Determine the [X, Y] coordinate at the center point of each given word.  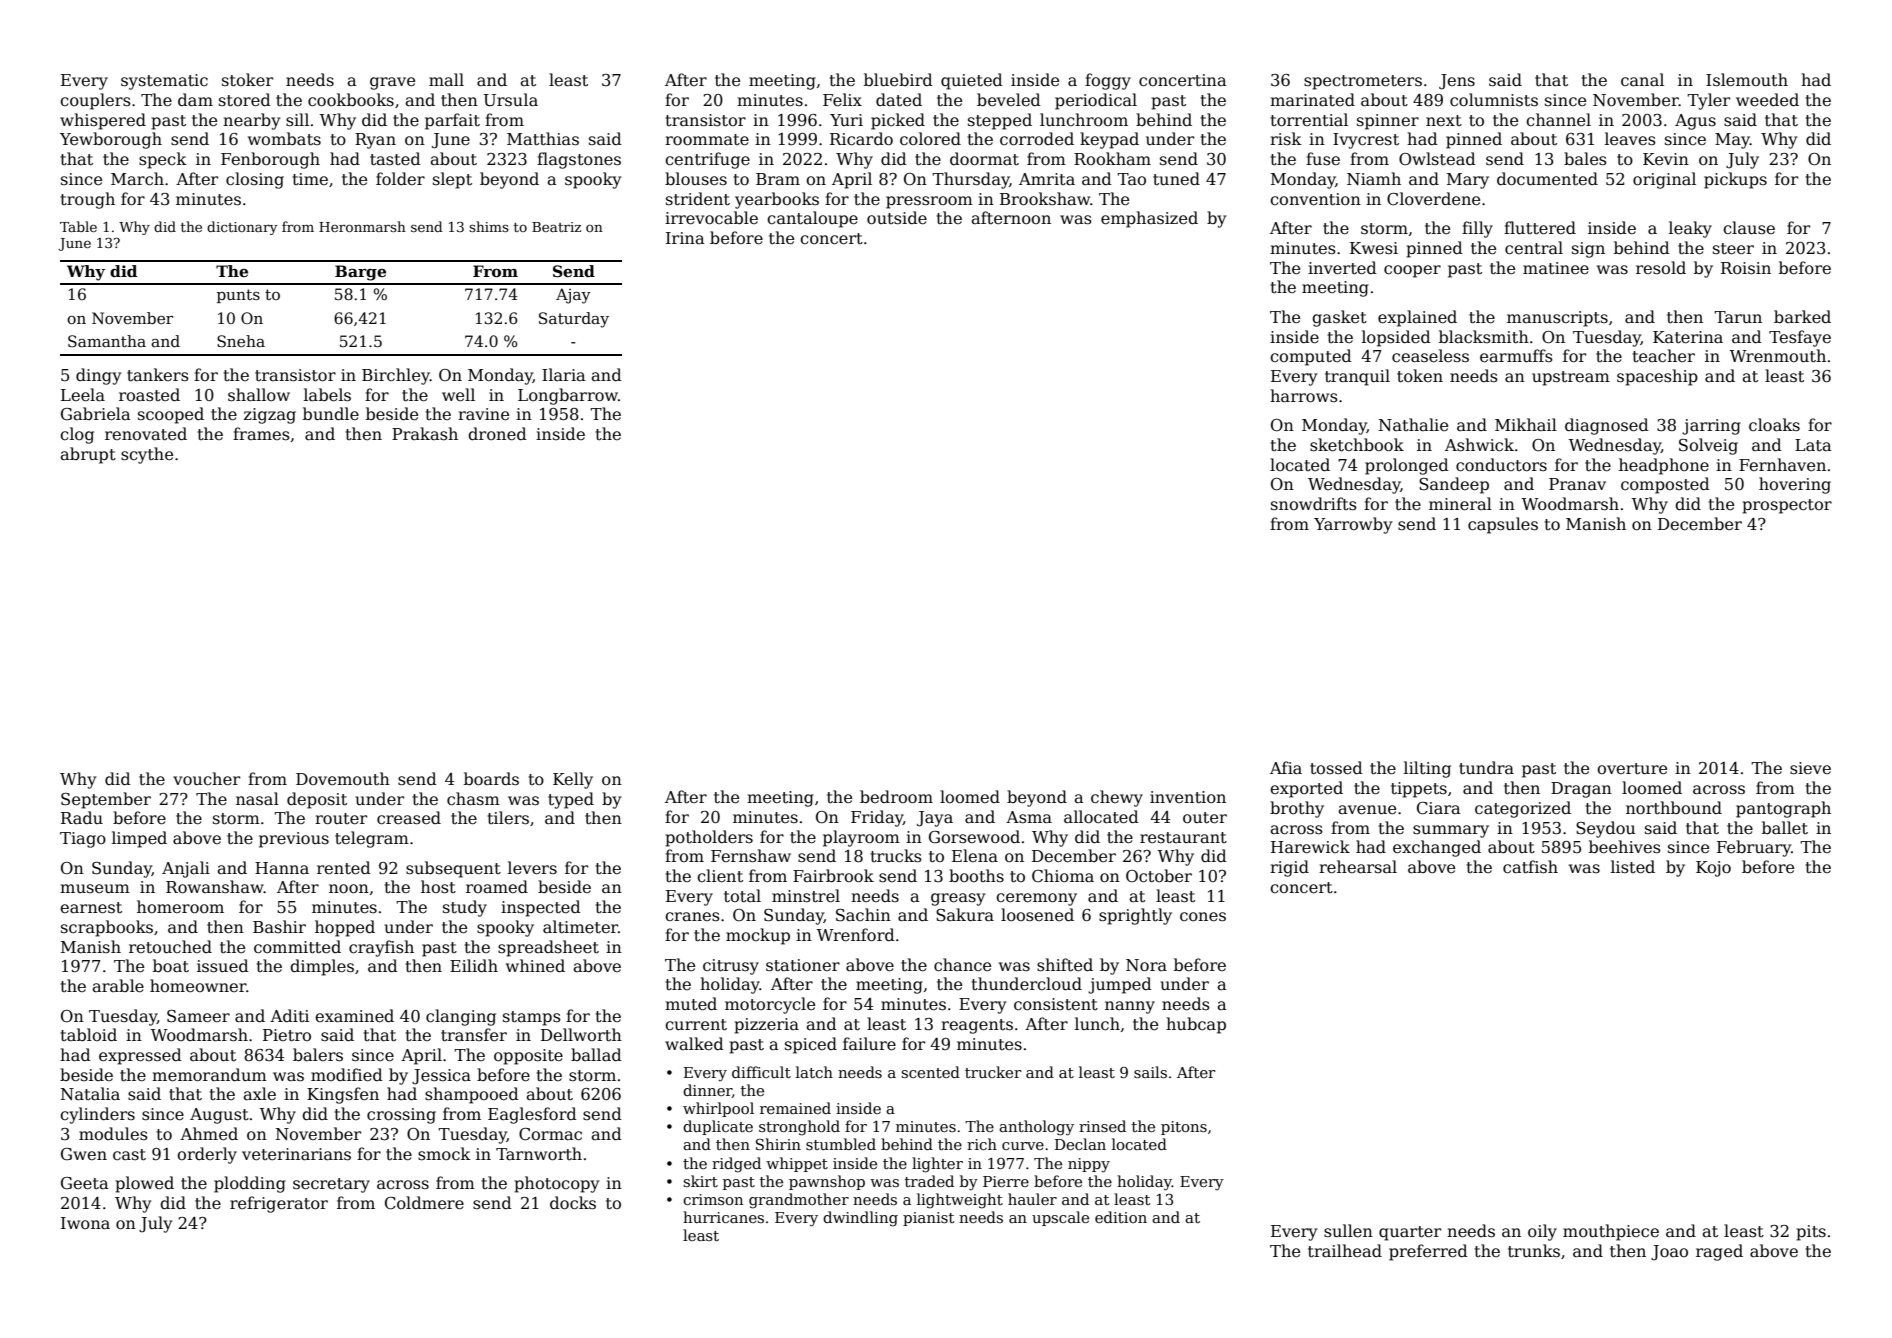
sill [297, 119]
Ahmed [209, 1134]
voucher [206, 779]
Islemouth [1747, 80]
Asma [1029, 817]
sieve [1810, 768]
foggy [1108, 81]
